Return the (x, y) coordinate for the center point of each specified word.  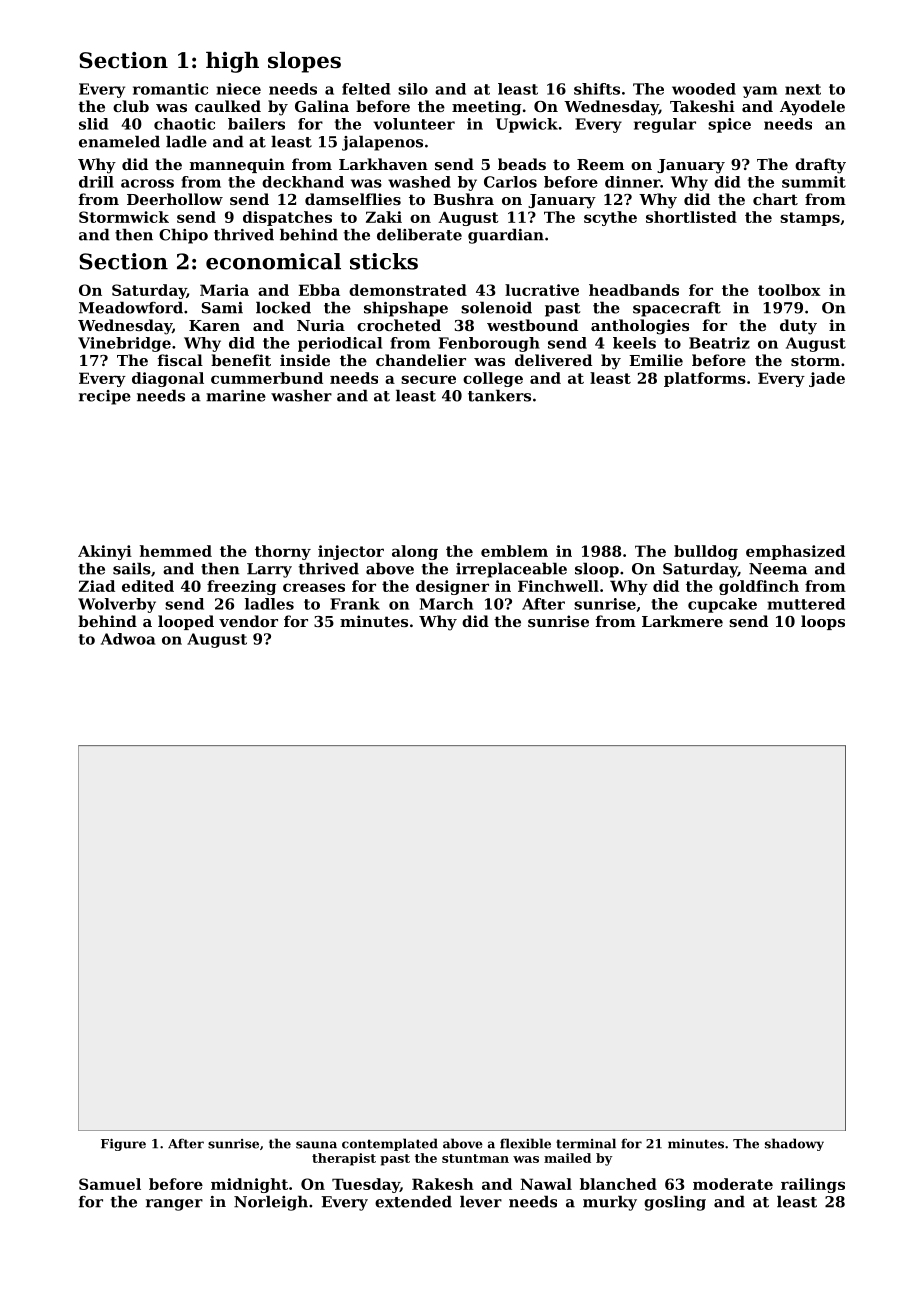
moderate (733, 1184)
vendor (248, 621)
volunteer (414, 124)
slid (93, 124)
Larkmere (682, 621)
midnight (249, 1185)
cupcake (722, 605)
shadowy (794, 1144)
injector (351, 552)
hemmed (176, 551)
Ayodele (812, 108)
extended (413, 1201)
